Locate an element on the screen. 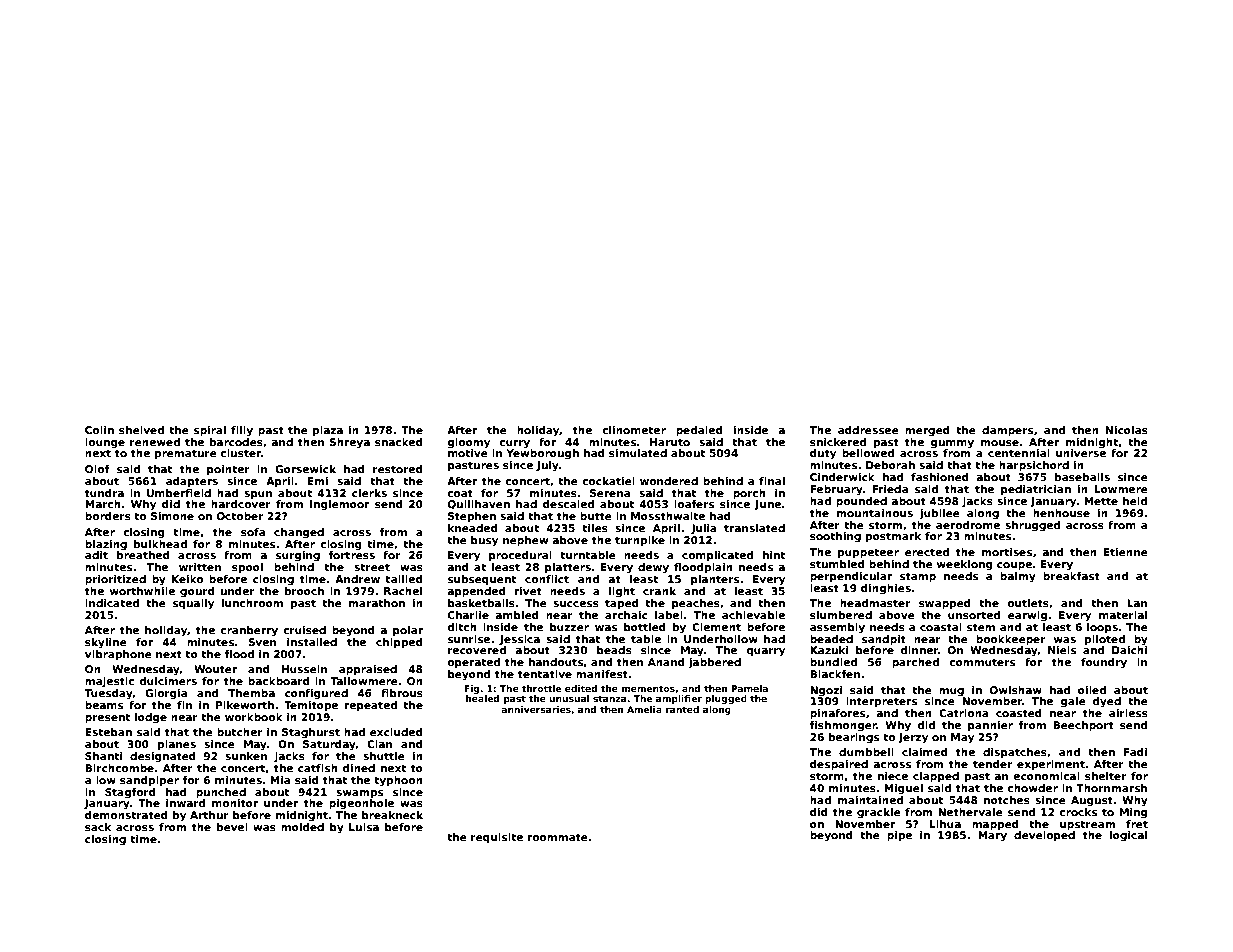  breakfast is located at coordinates (1071, 576).
